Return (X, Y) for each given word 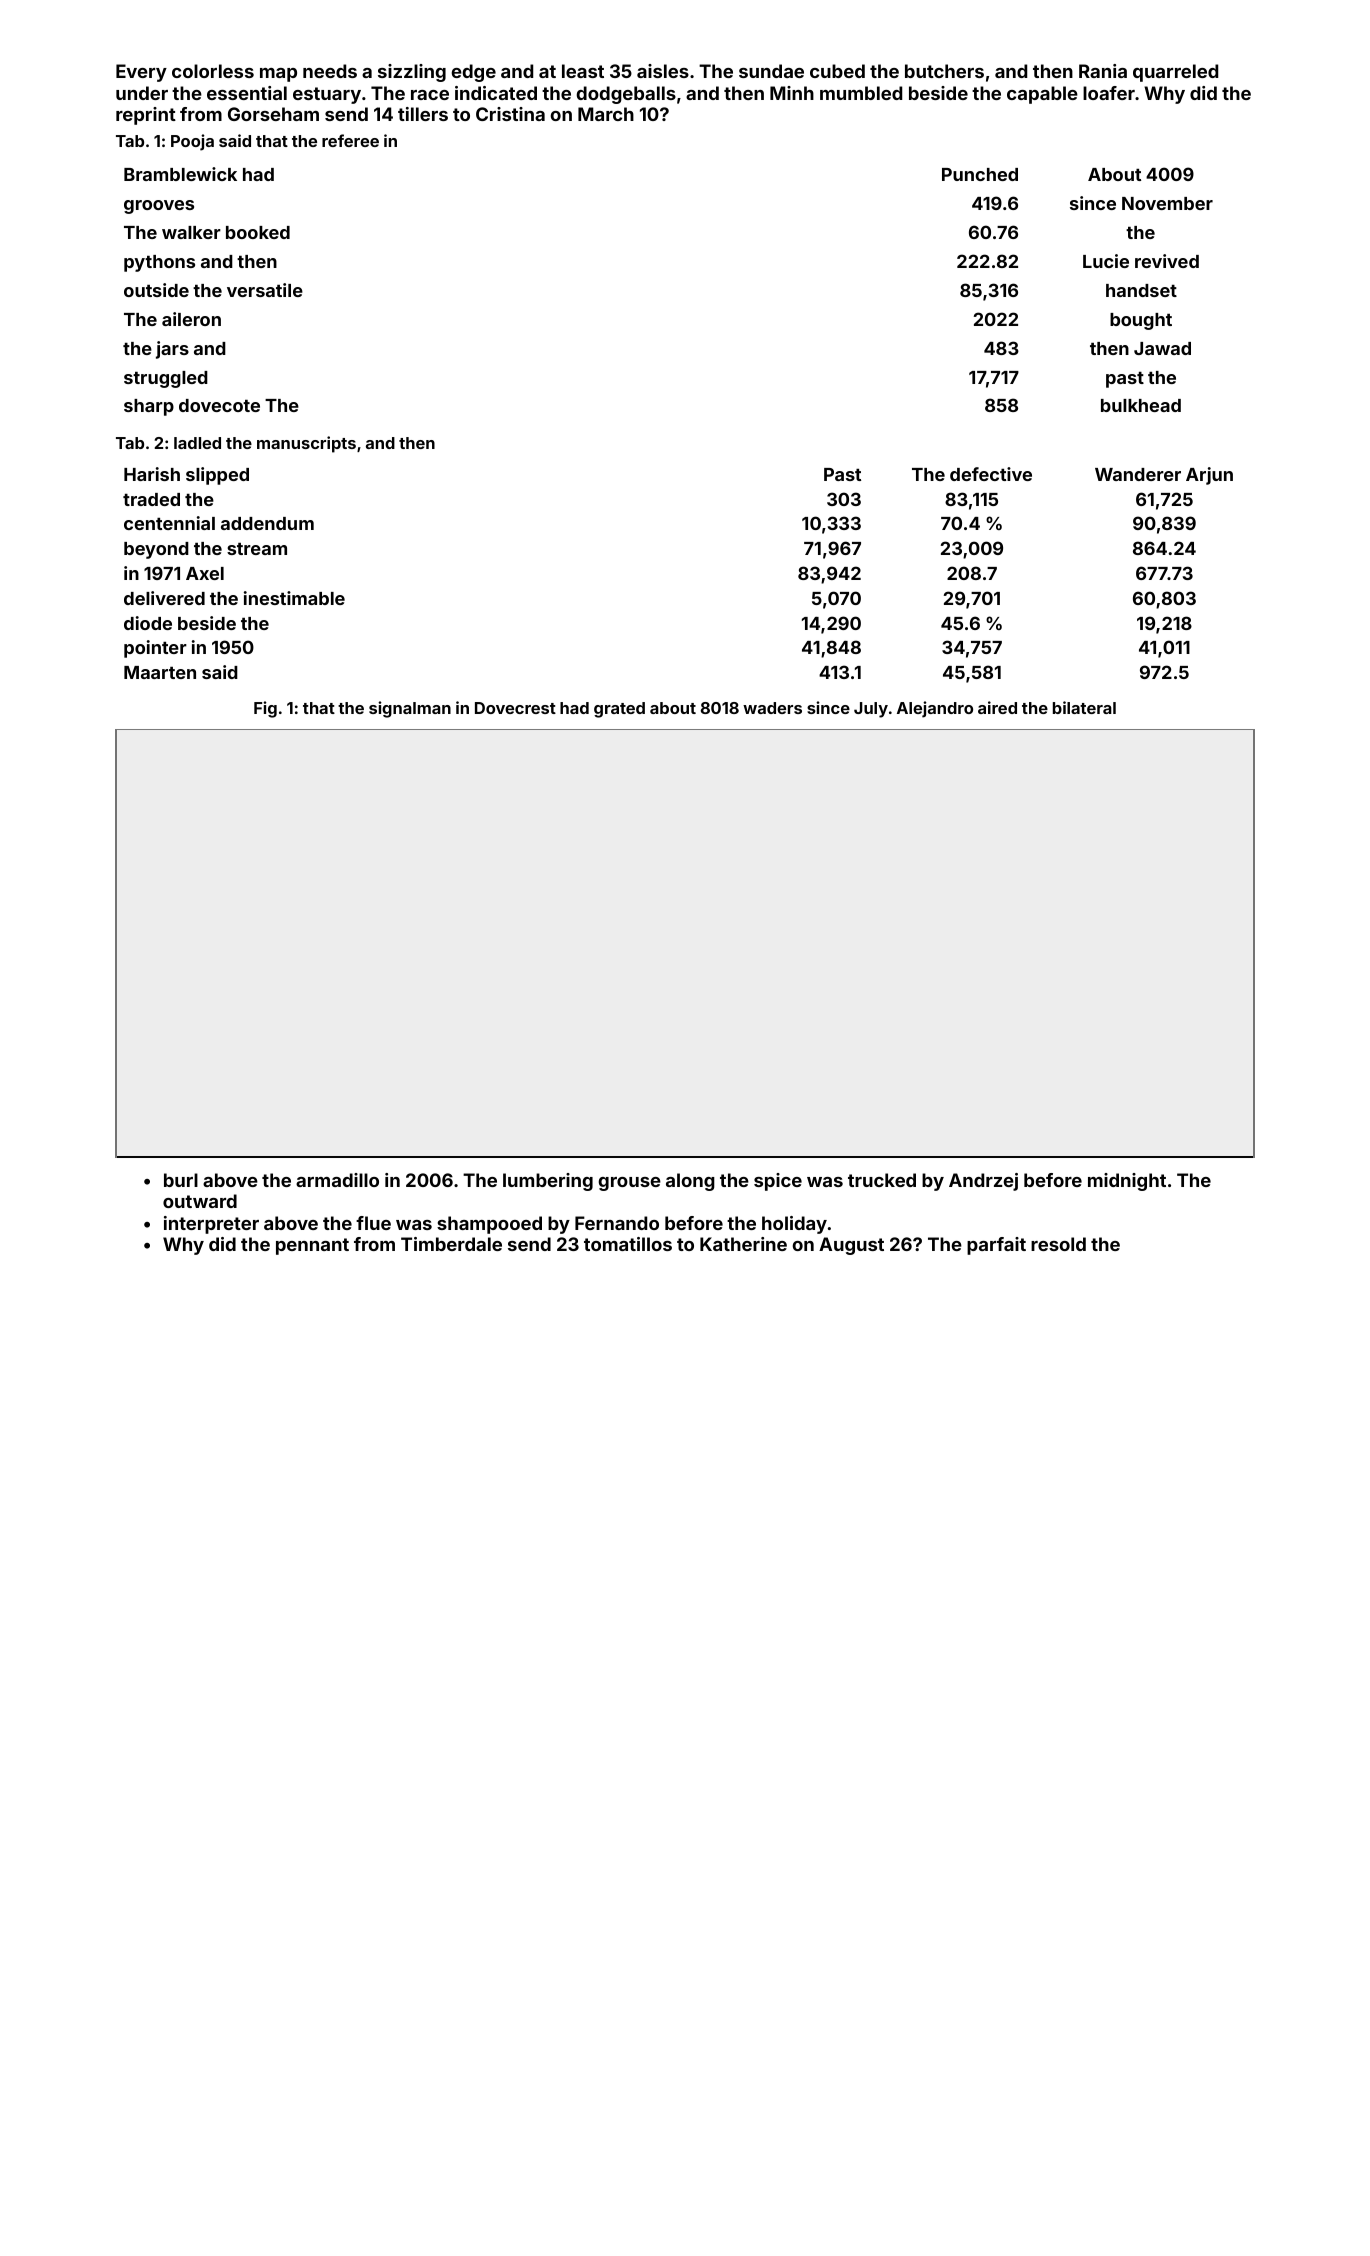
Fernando (617, 1223)
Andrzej (983, 1182)
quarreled (1175, 73)
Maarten (160, 672)
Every (141, 73)
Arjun (1209, 476)
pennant (312, 1246)
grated (619, 710)
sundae (771, 71)
